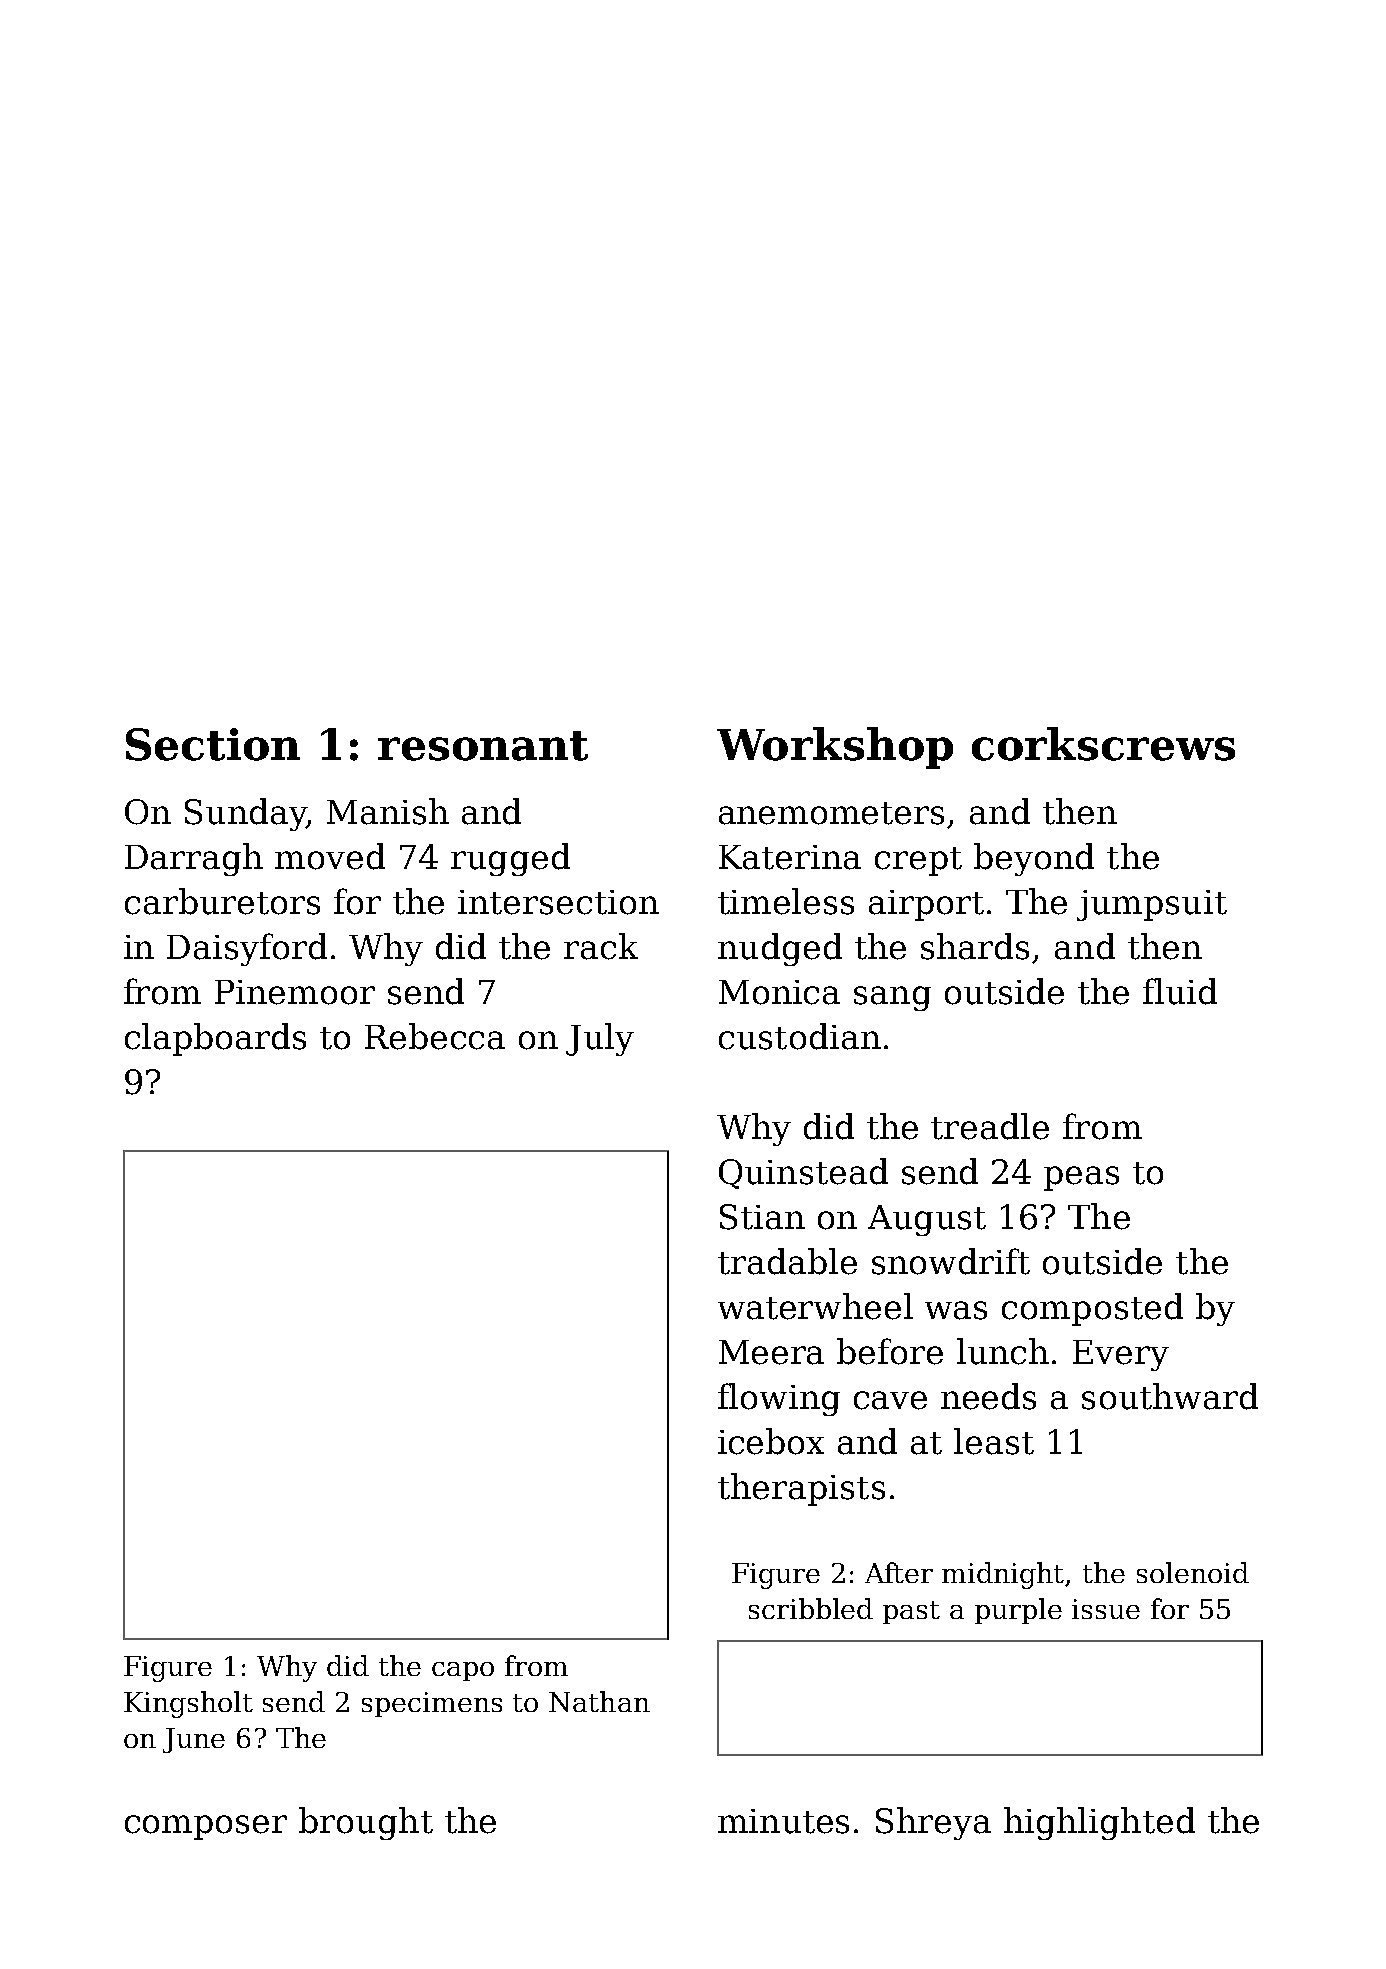  I want to click on scribbled, so click(811, 1608).
